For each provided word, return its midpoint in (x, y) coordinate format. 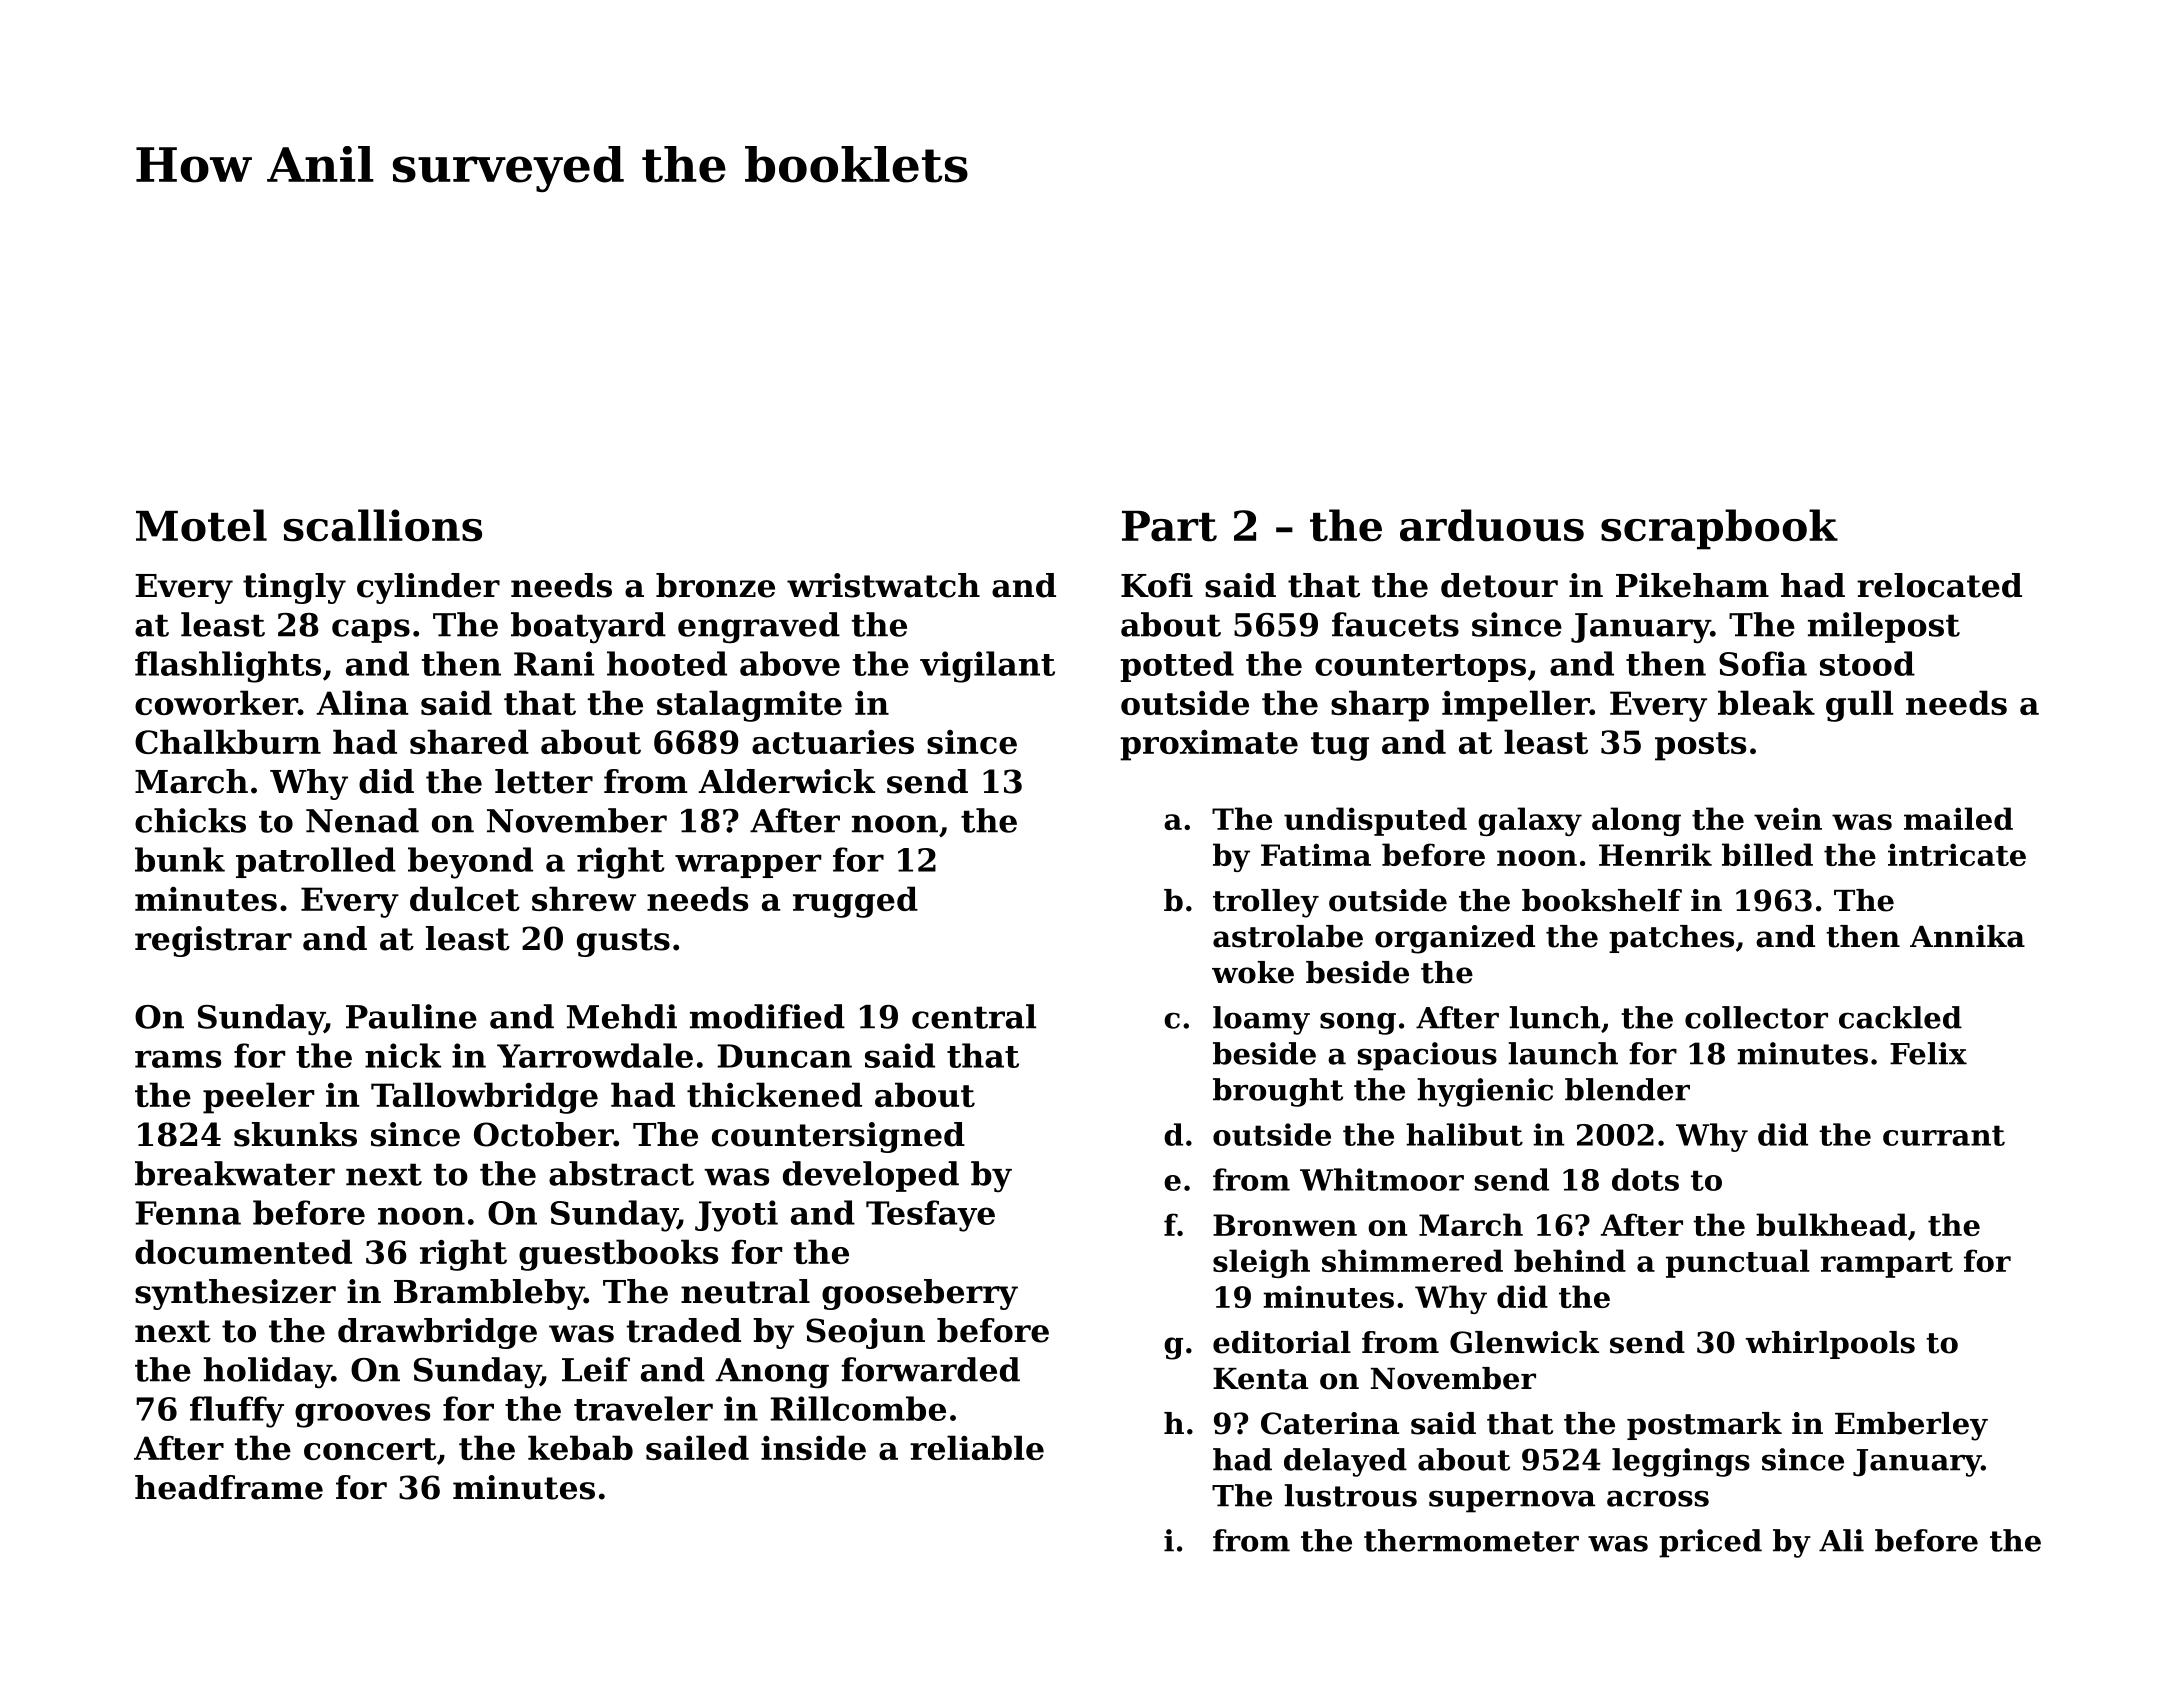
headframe (229, 1487)
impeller (1516, 706)
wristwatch (883, 585)
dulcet (465, 898)
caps (371, 631)
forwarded (930, 1369)
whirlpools (1830, 1345)
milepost (1884, 627)
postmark (1704, 1426)
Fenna (188, 1213)
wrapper (748, 866)
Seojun (865, 1333)
